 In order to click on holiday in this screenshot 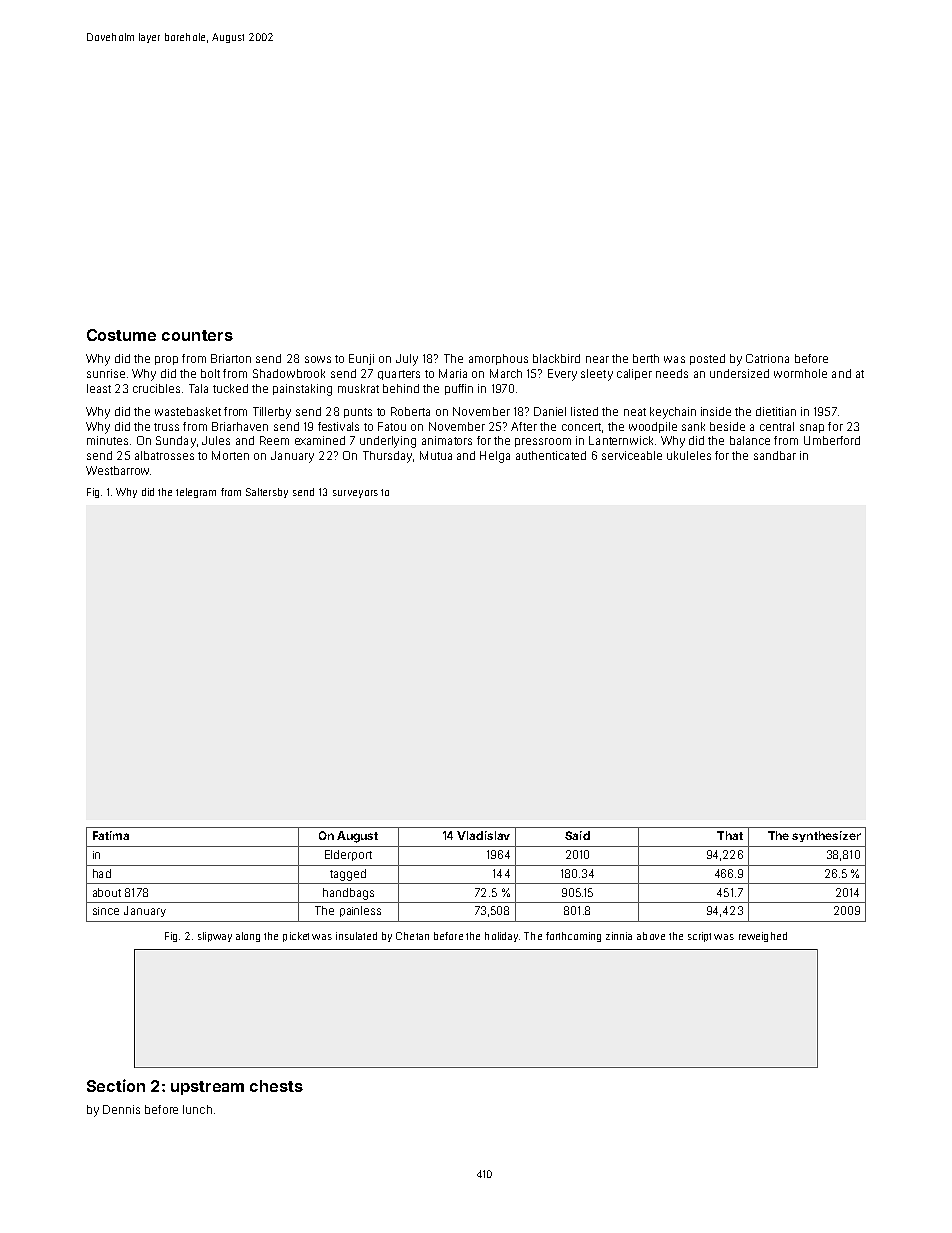, I will do `click(501, 937)`.
